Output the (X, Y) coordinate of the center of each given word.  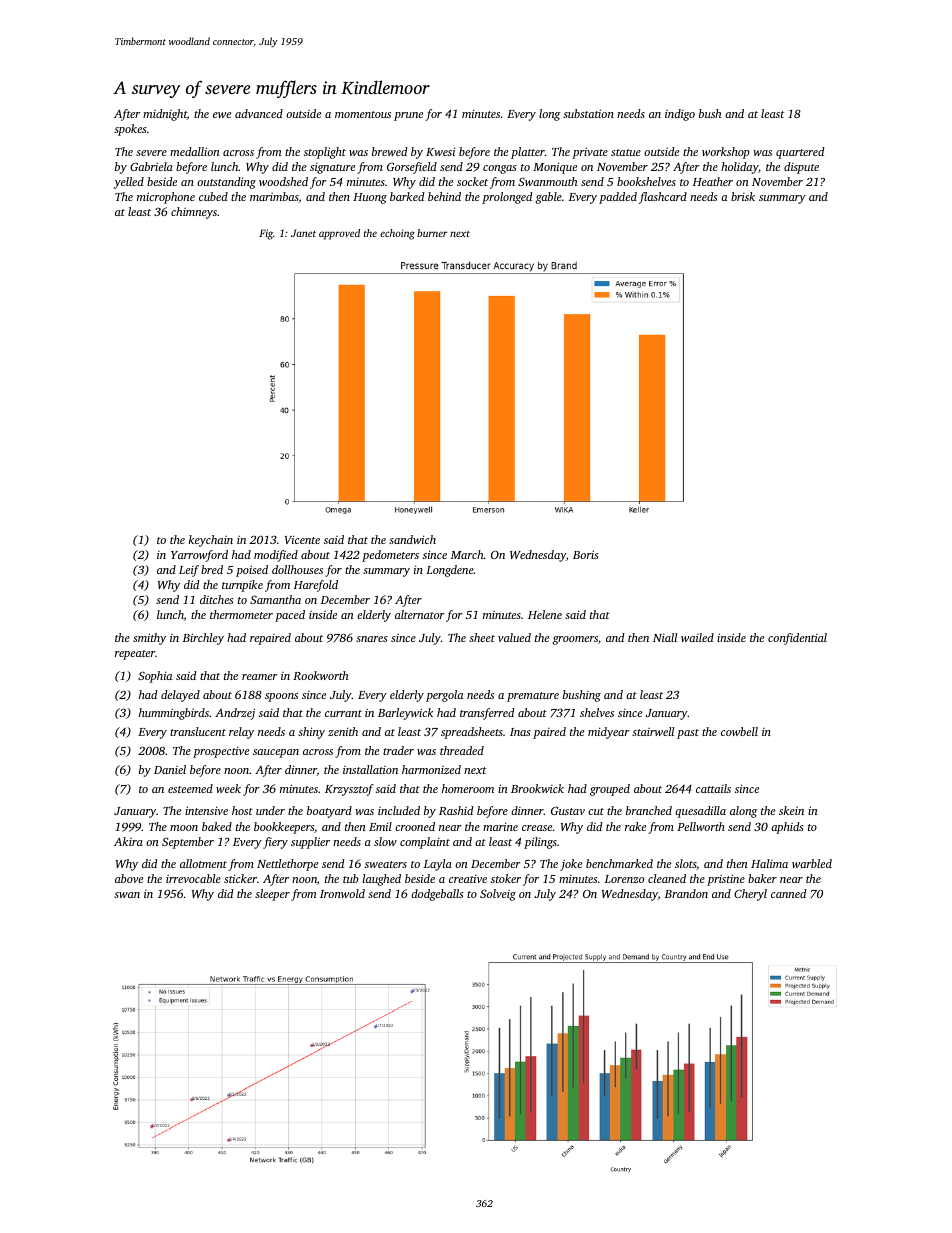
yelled (129, 183)
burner (432, 233)
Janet (303, 233)
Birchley (203, 639)
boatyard (329, 812)
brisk (743, 196)
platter (528, 153)
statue (626, 152)
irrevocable (193, 878)
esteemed (190, 788)
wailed (697, 637)
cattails (713, 788)
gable (549, 198)
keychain (211, 541)
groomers (575, 640)
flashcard (663, 198)
